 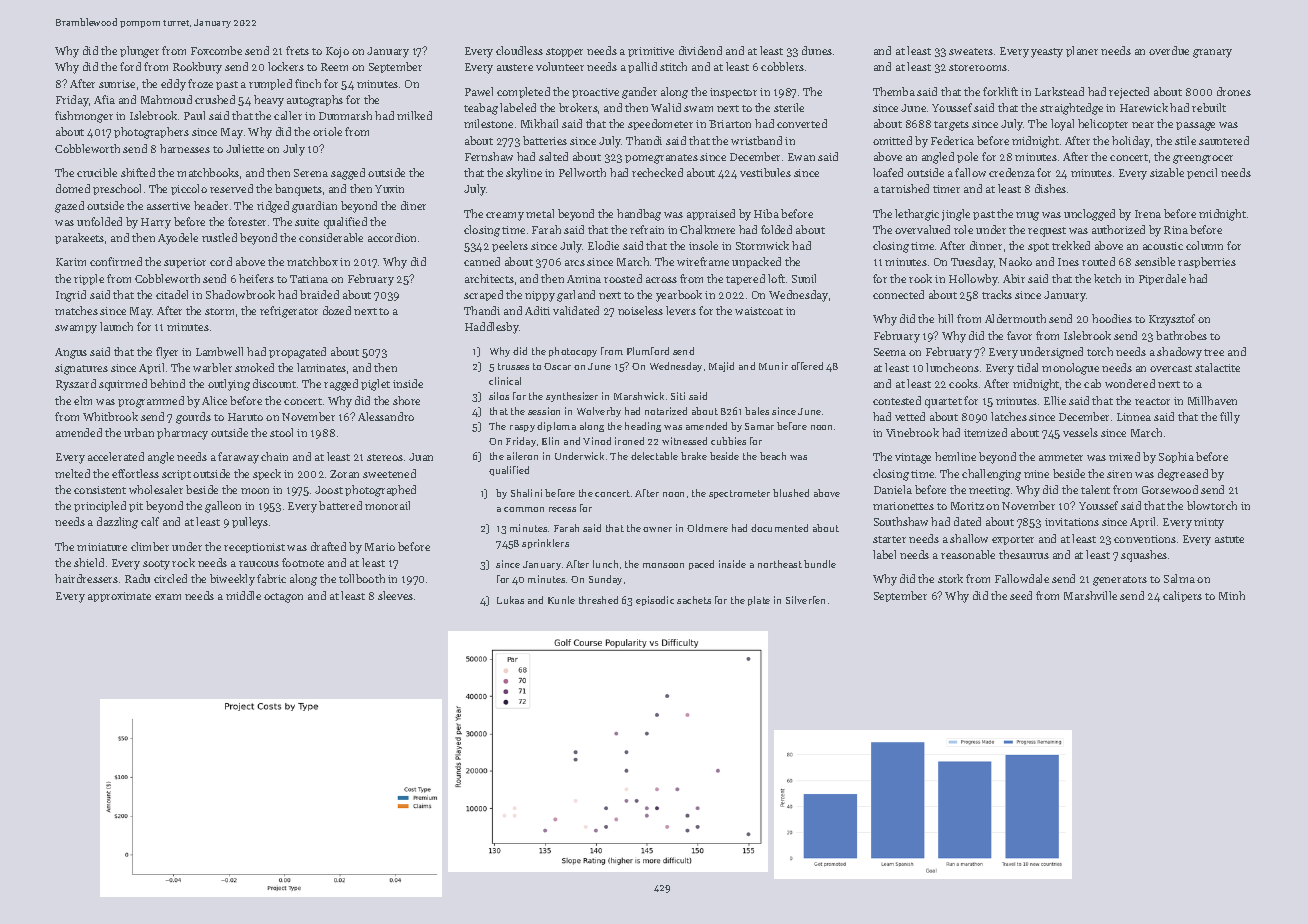 I want to click on planer, so click(x=1082, y=51).
